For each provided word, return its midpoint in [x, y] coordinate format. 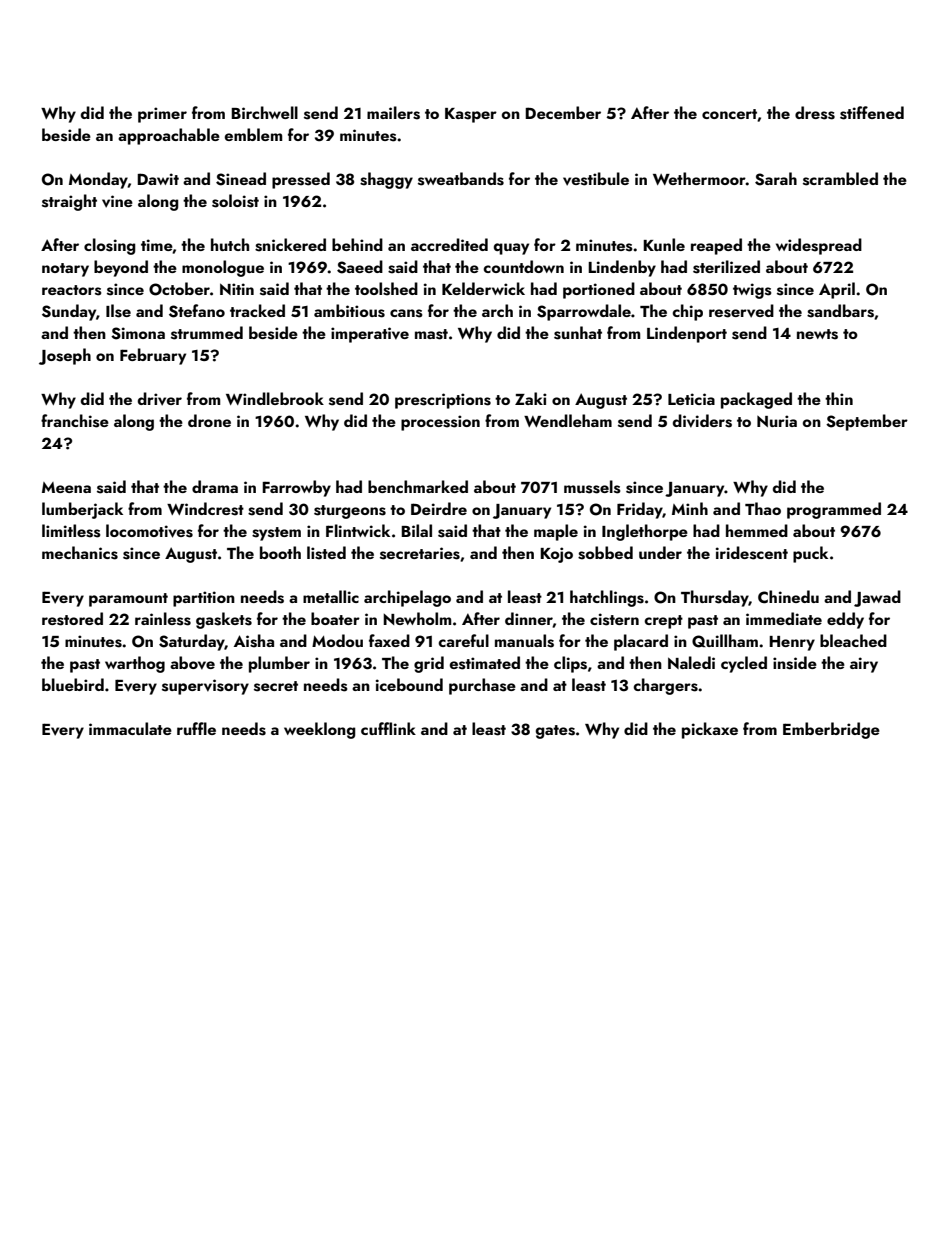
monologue [223, 268]
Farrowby [296, 488]
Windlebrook [275, 398]
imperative [370, 335]
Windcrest [205, 509]
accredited [449, 244]
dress [815, 113]
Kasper [471, 115]
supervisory [205, 687]
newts [817, 334]
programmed [834, 510]
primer [162, 115]
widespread [819, 246]
